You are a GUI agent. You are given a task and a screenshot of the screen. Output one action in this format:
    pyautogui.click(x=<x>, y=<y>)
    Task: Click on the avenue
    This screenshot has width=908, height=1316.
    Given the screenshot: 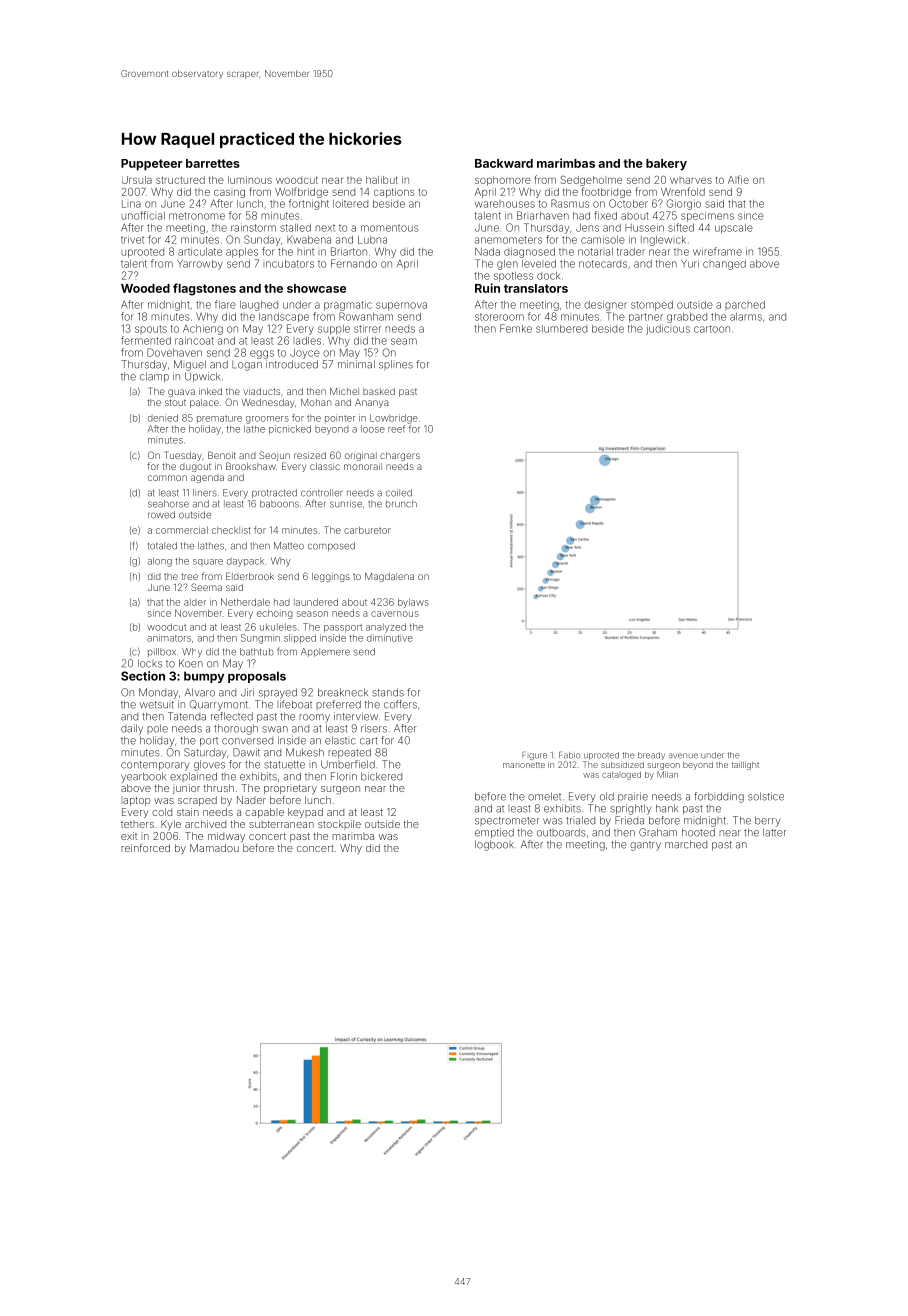 What is the action you would take?
    pyautogui.click(x=683, y=756)
